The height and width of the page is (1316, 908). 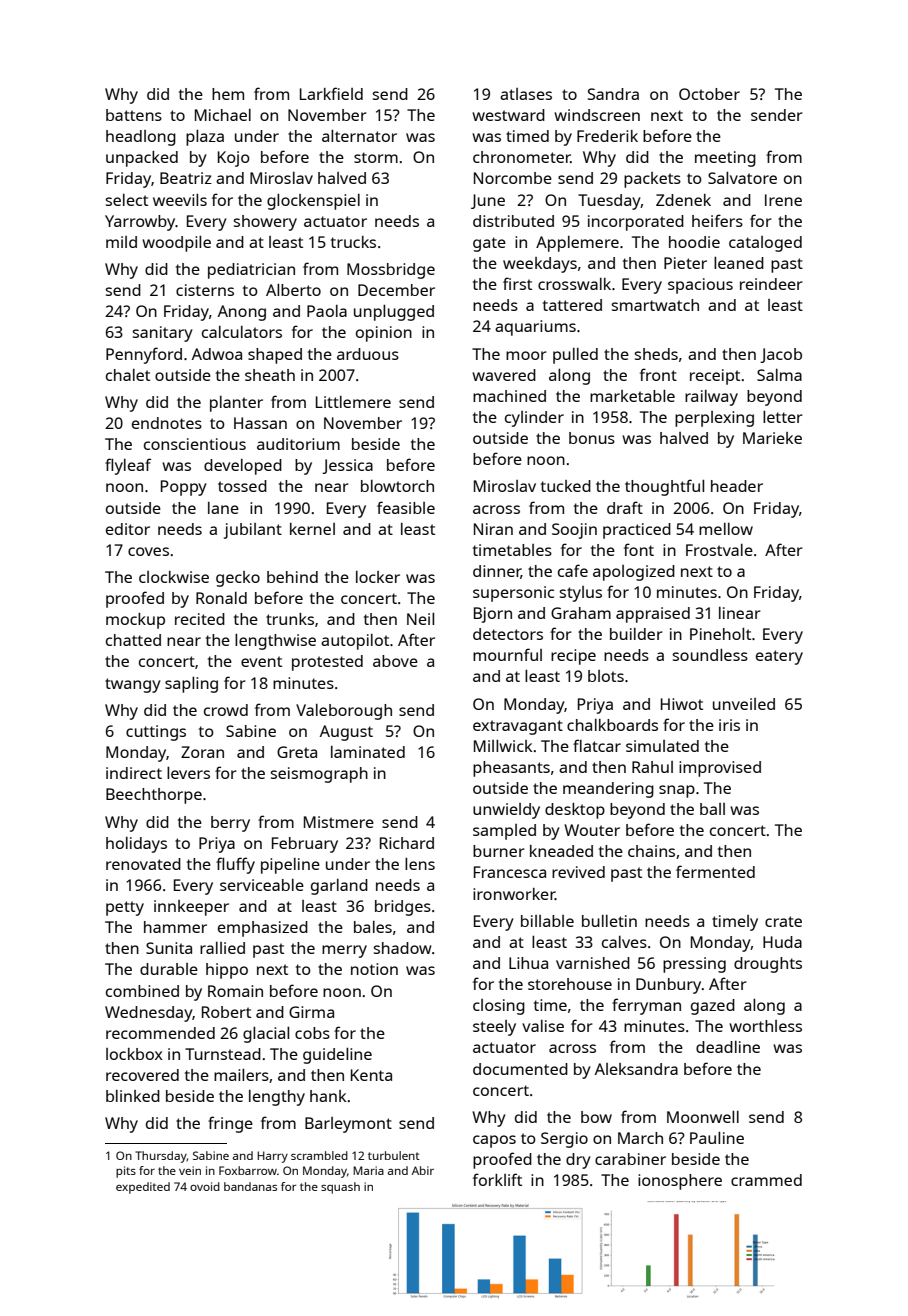 What do you see at coordinates (578, 1161) in the page?
I see `dry` at bounding box center [578, 1161].
